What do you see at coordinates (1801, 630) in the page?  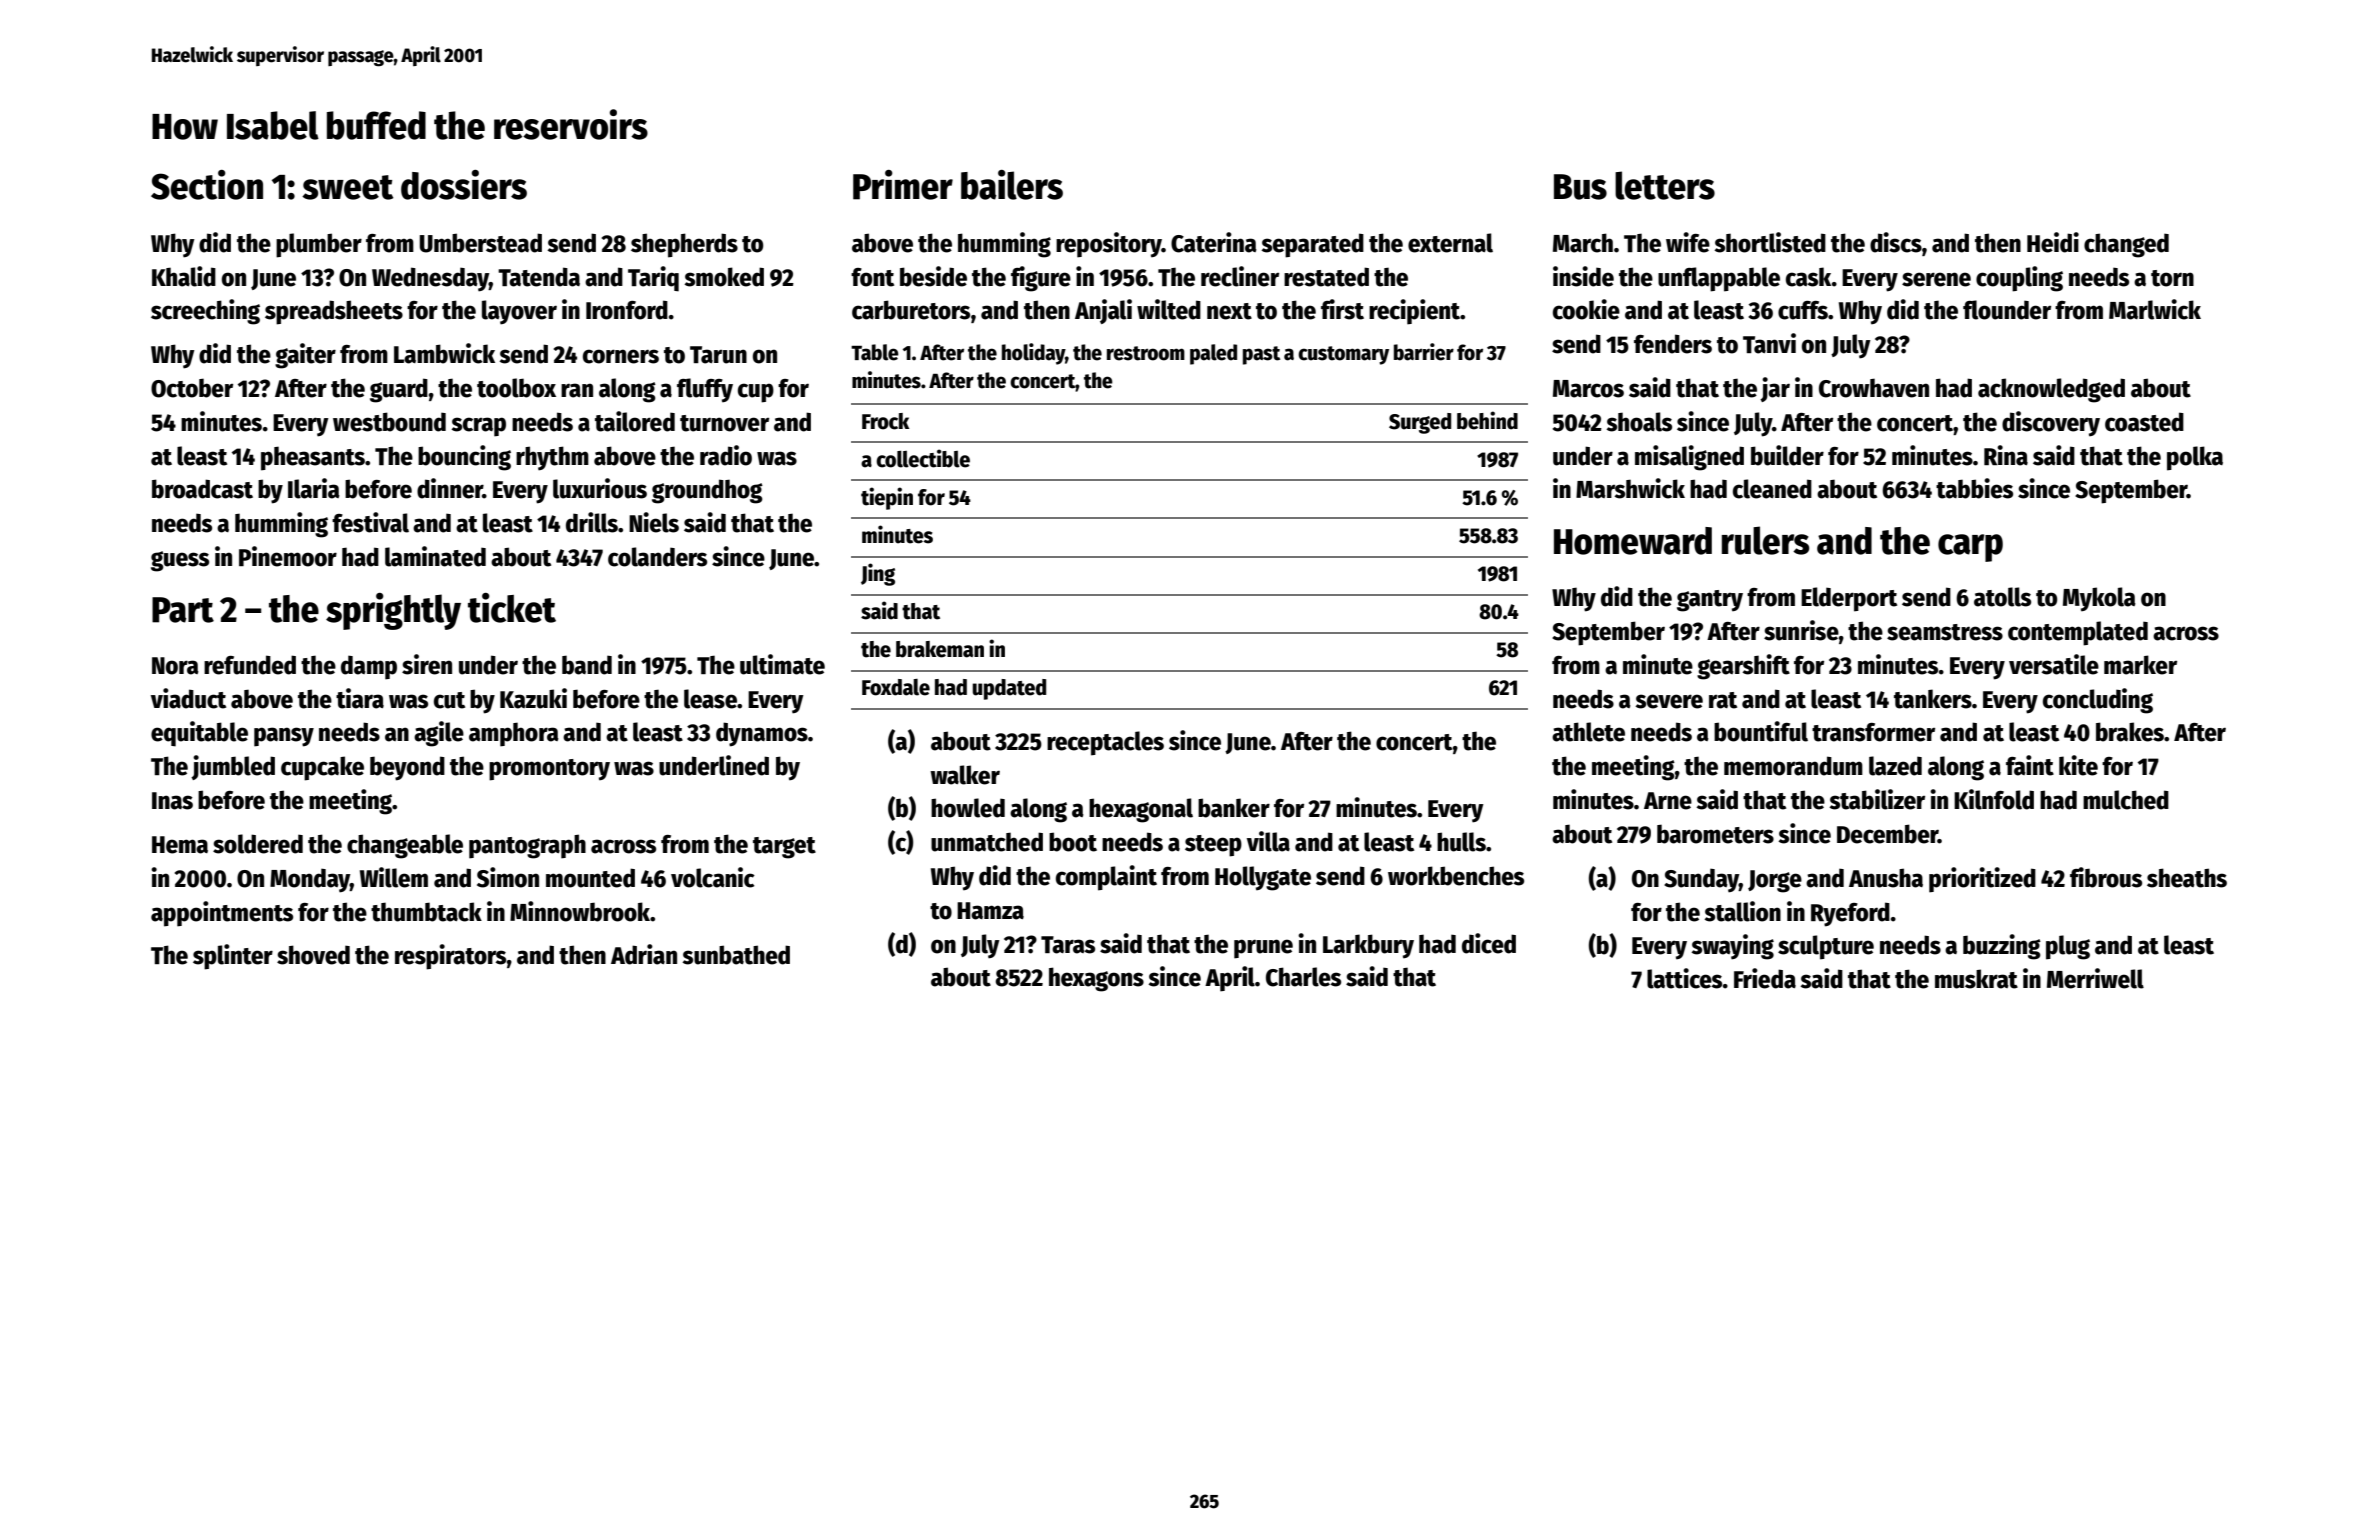 I see `sunrise` at bounding box center [1801, 630].
